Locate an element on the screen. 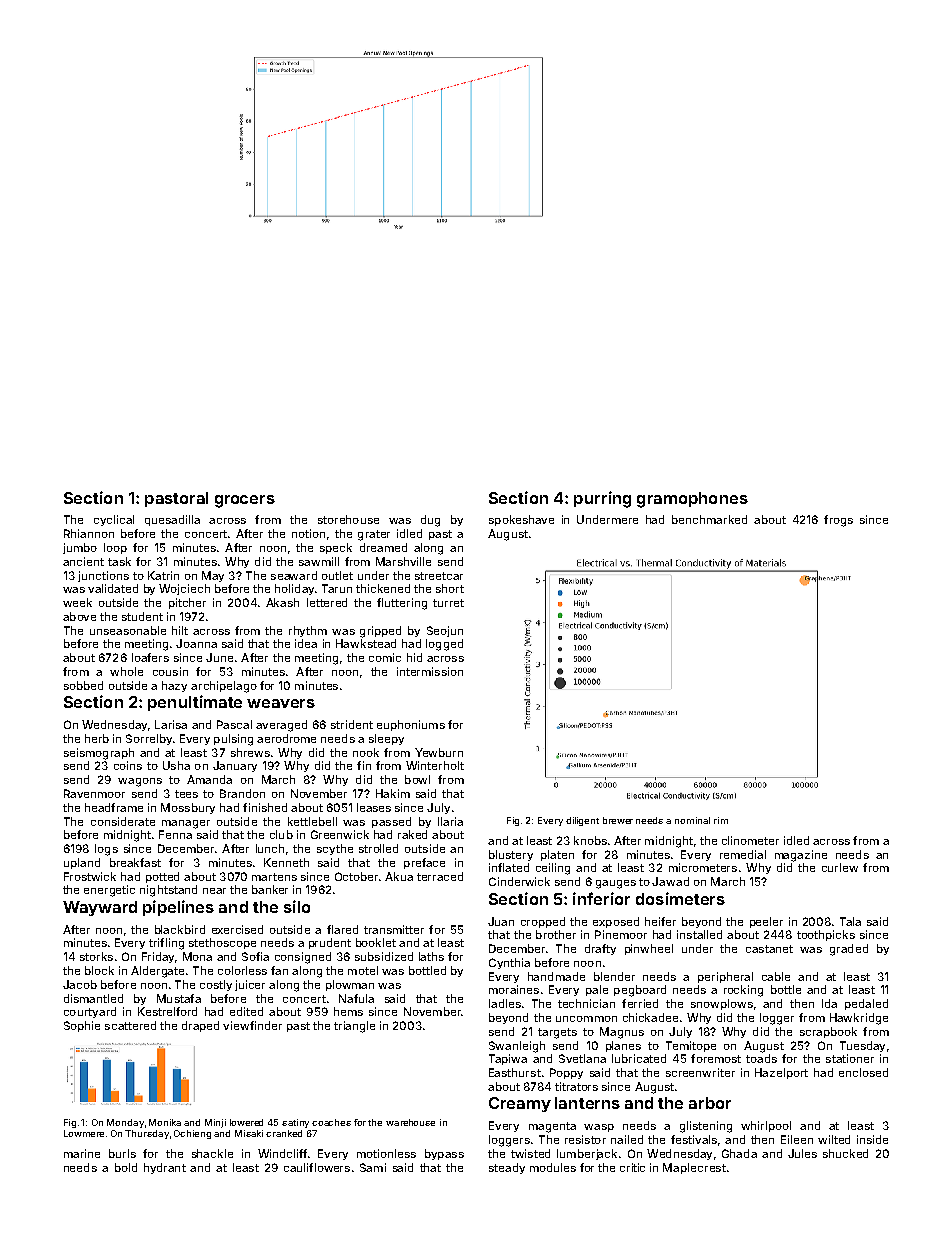  Juan is located at coordinates (501, 921).
